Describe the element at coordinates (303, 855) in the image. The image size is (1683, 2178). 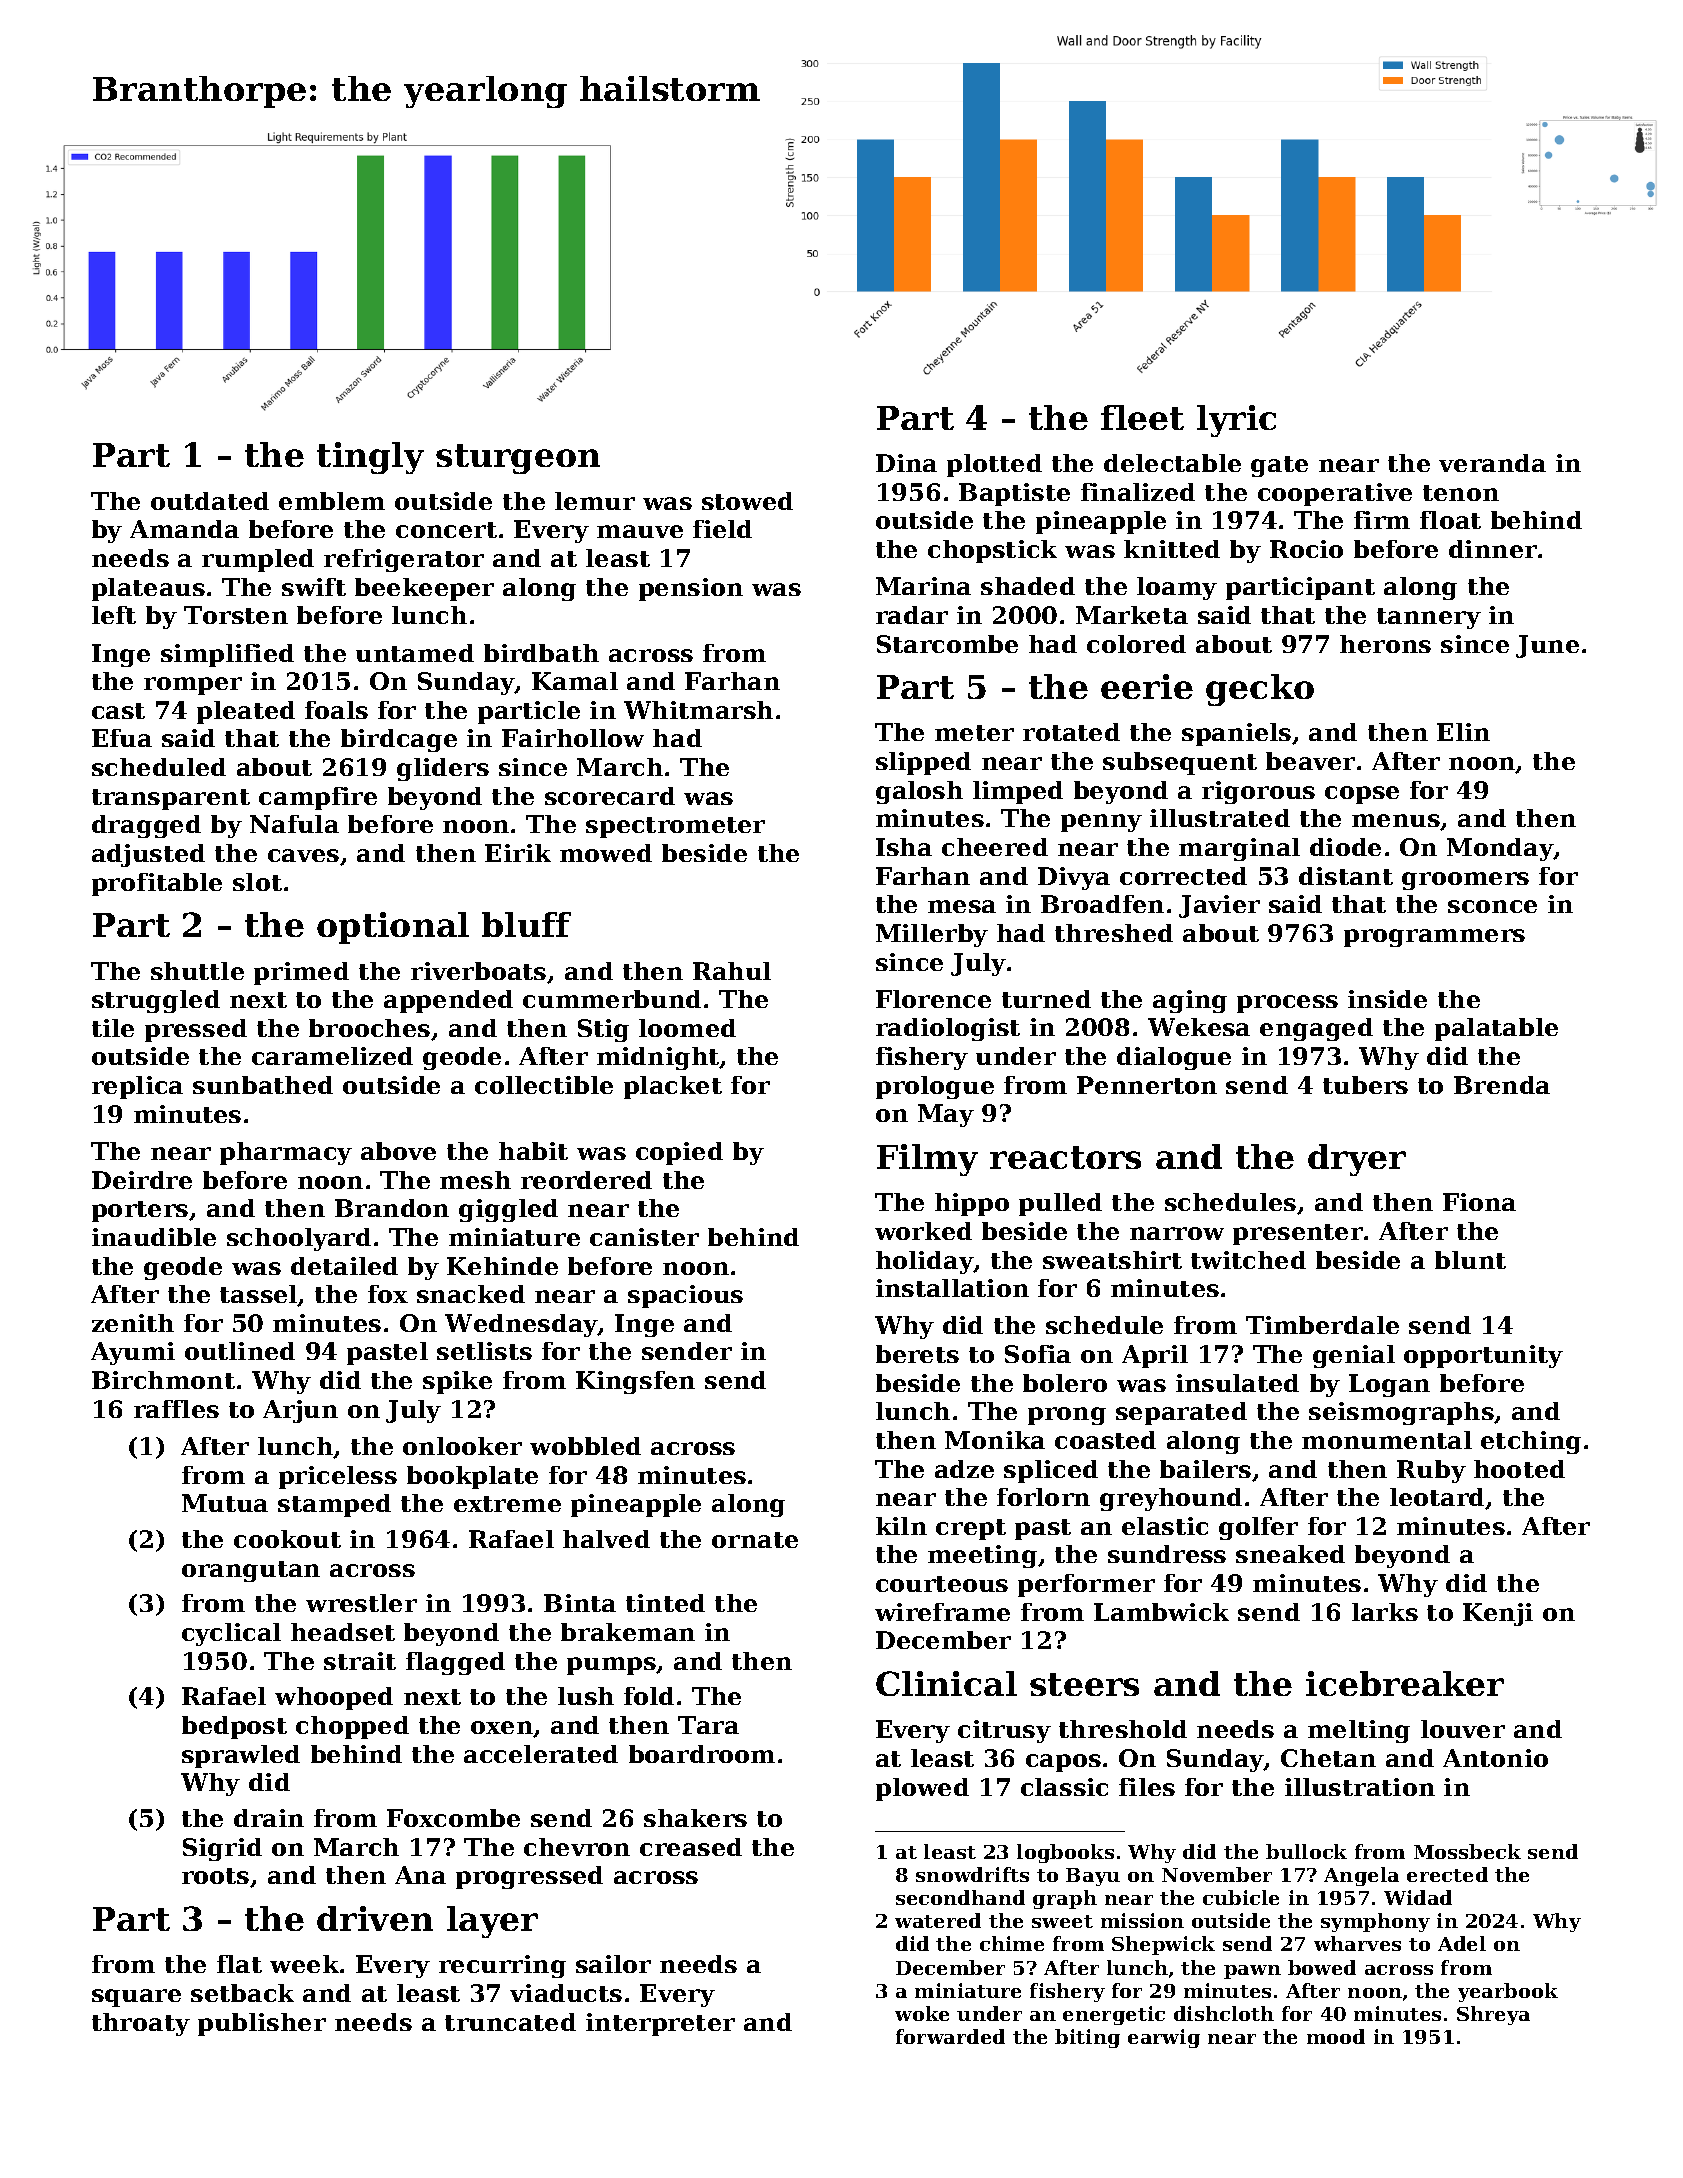
I see `caves` at that location.
